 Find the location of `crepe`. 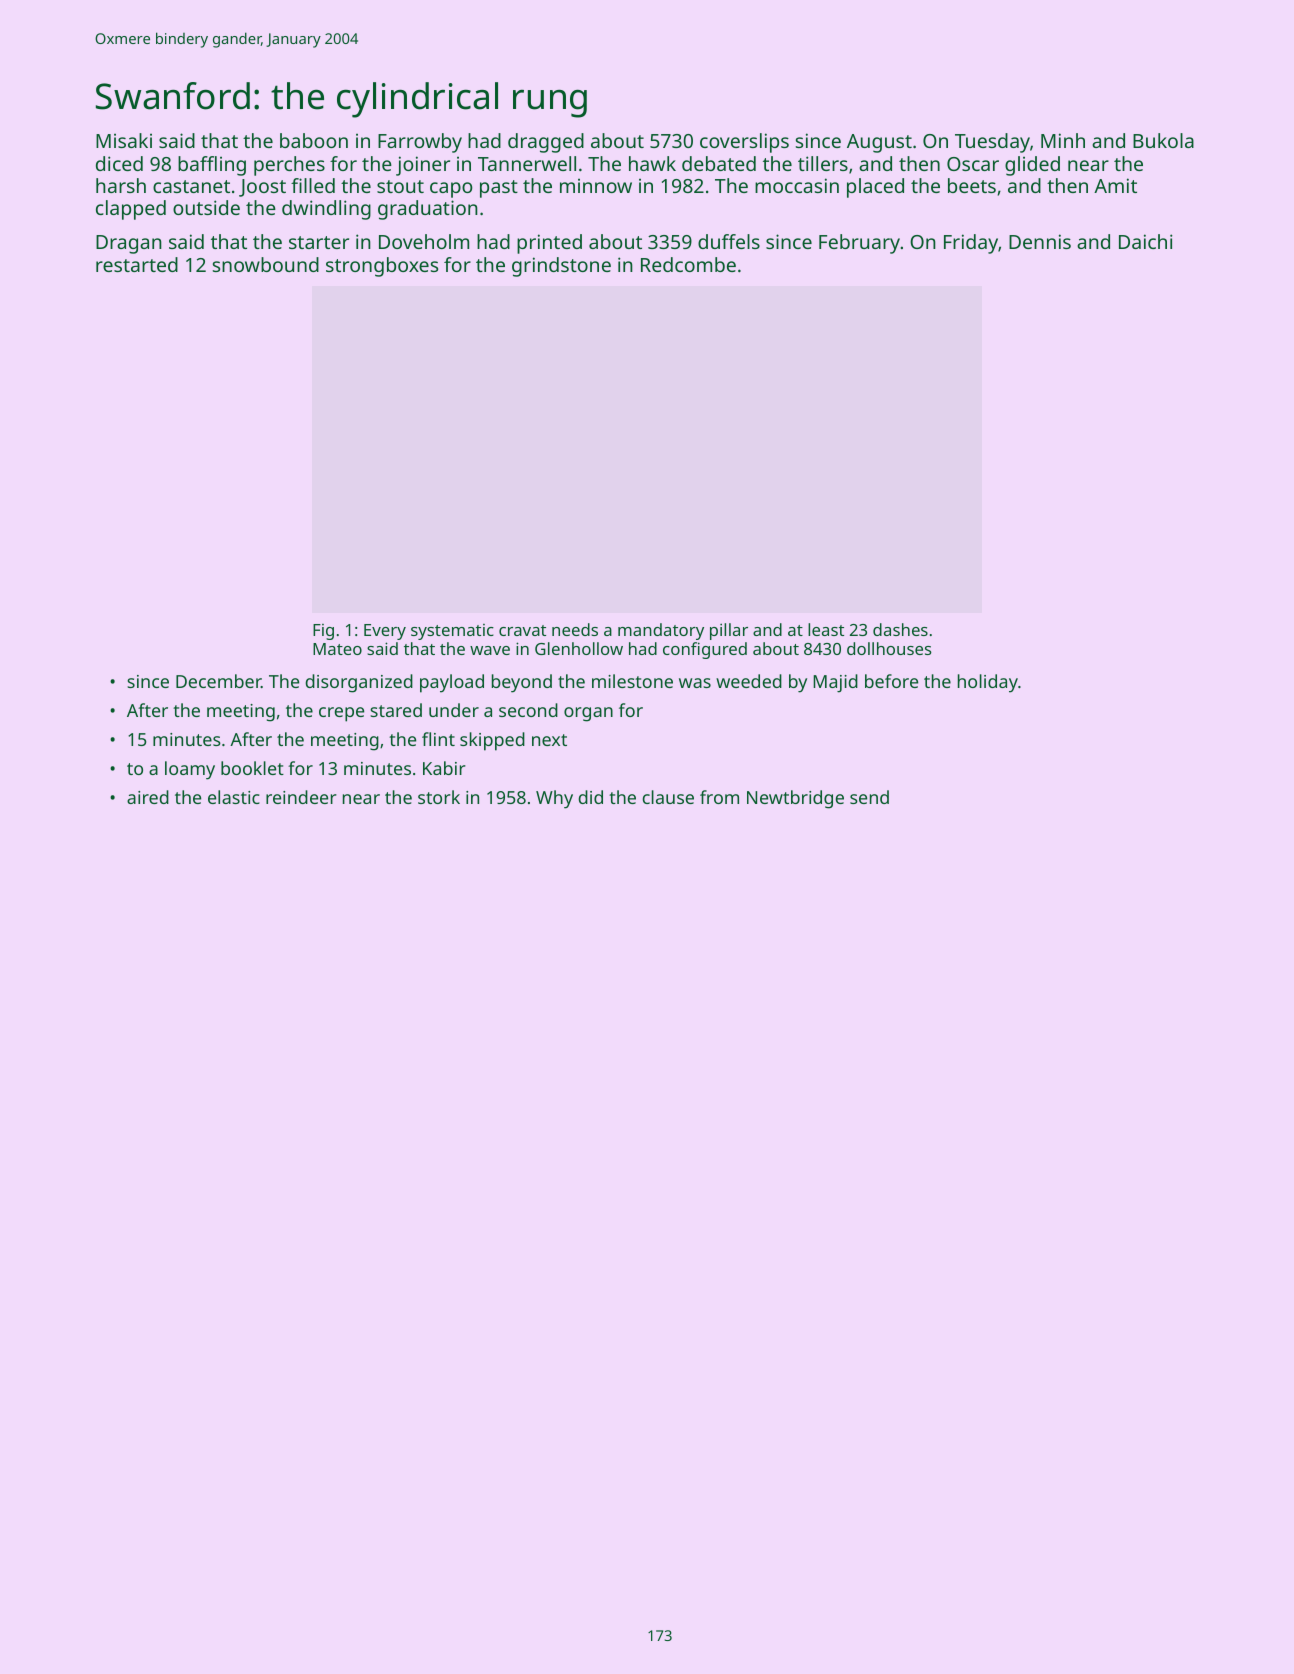

crepe is located at coordinates (341, 714).
